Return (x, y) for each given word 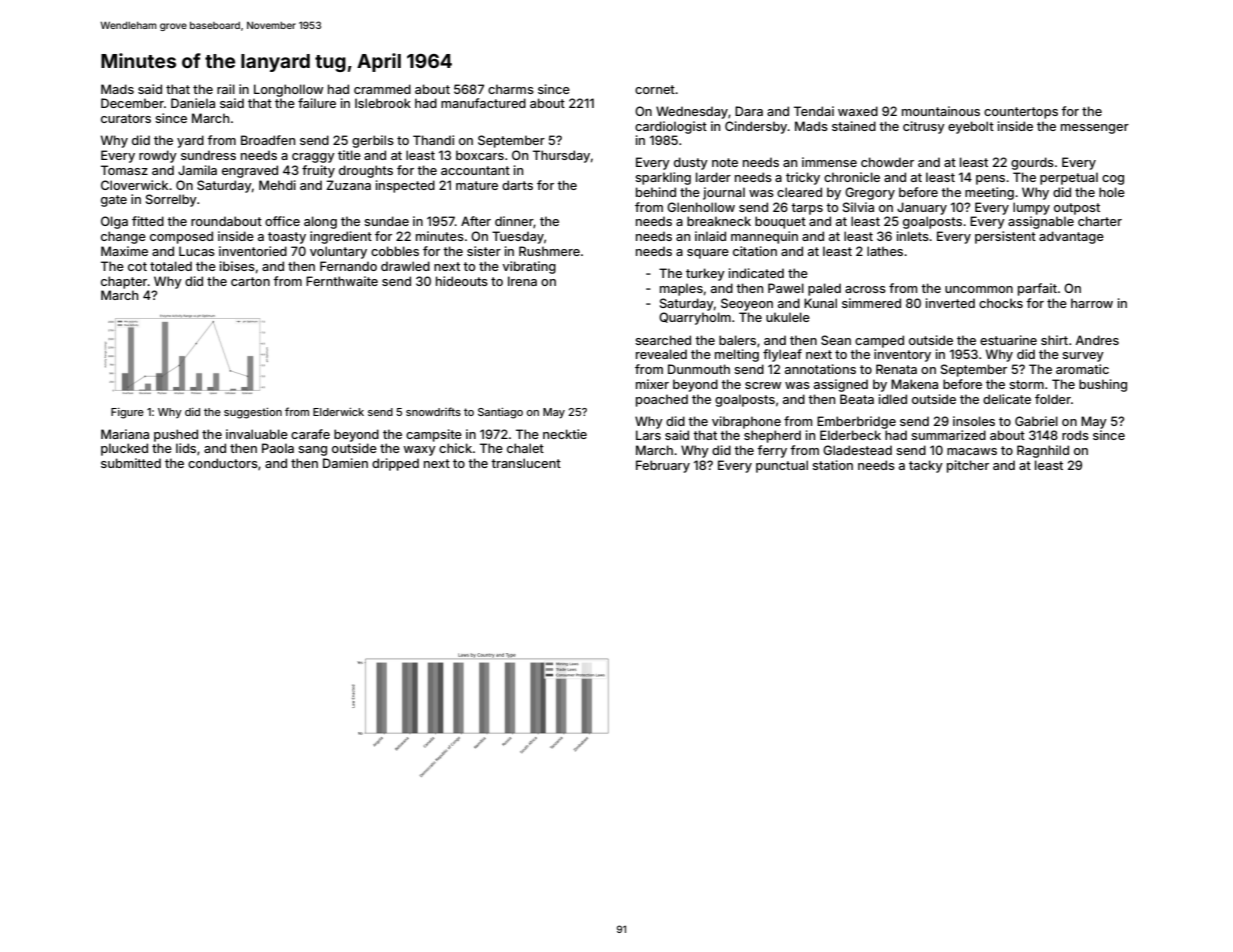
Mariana (125, 434)
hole (1112, 192)
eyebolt (971, 127)
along (320, 222)
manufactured (483, 103)
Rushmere (549, 251)
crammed (382, 89)
